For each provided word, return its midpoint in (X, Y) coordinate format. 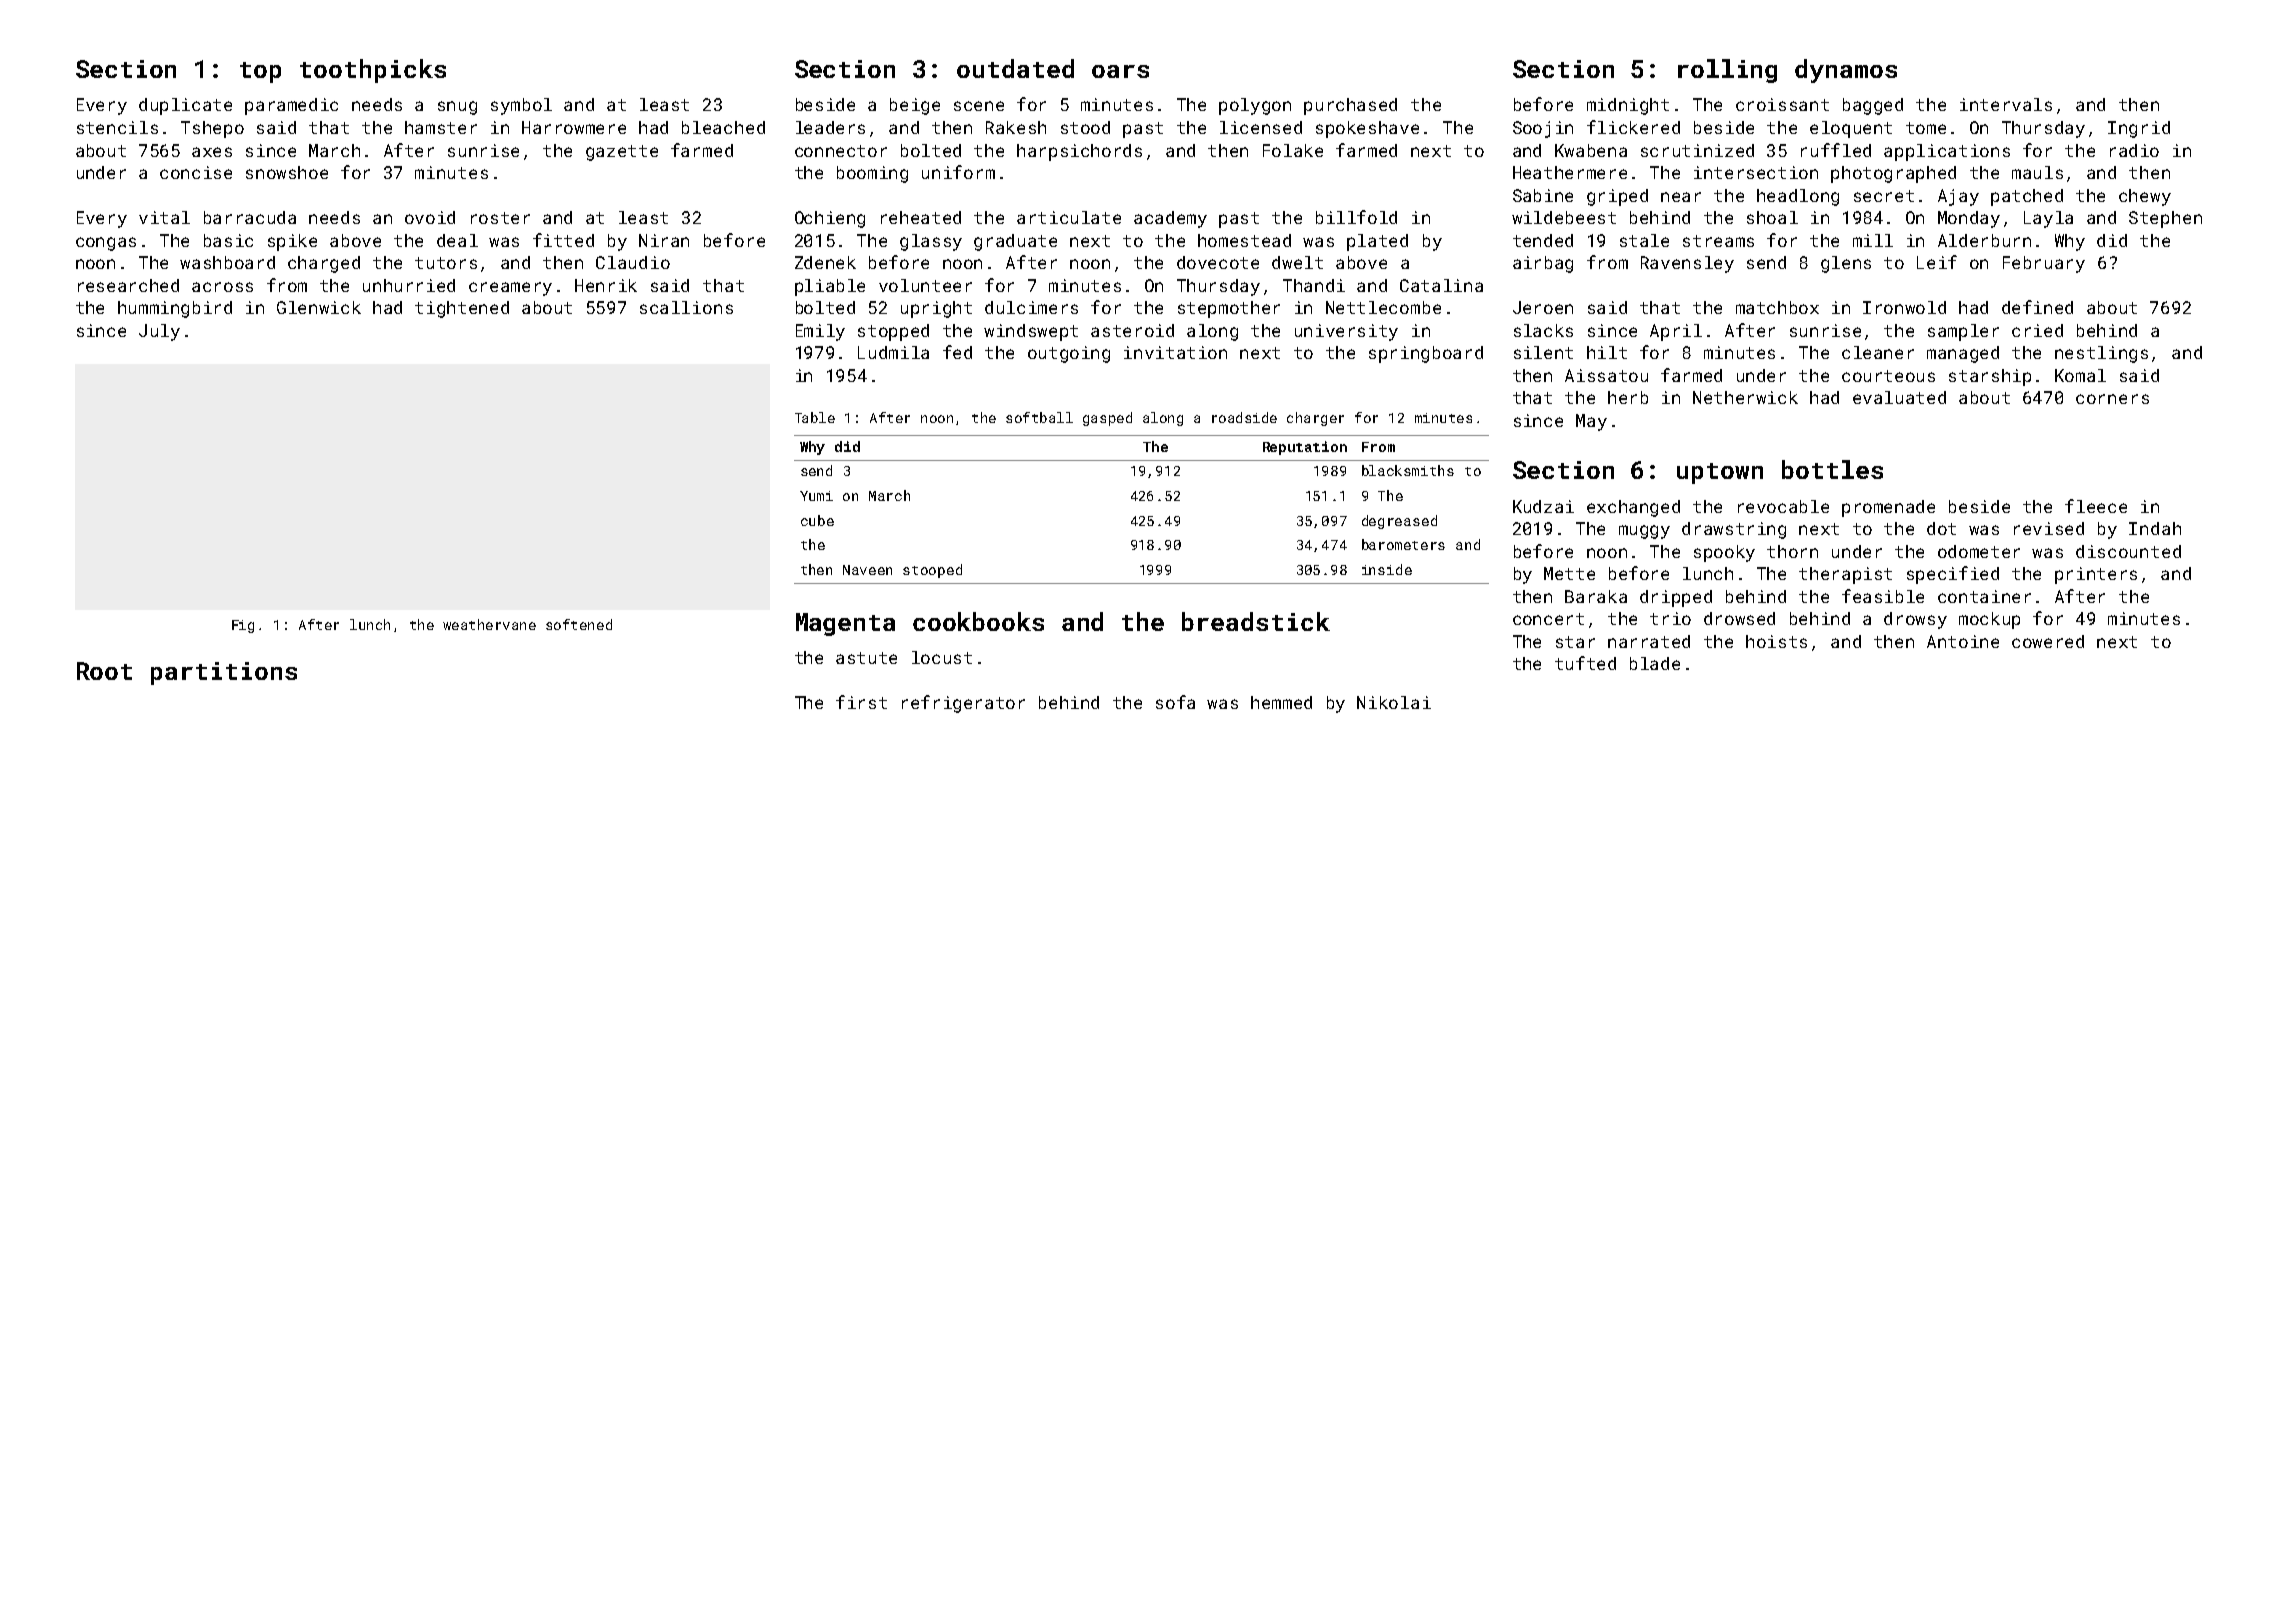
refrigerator (963, 704)
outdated (1015, 68)
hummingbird (175, 309)
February (2044, 264)
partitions (224, 673)
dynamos (1846, 71)
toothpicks (373, 71)
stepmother (1229, 309)
